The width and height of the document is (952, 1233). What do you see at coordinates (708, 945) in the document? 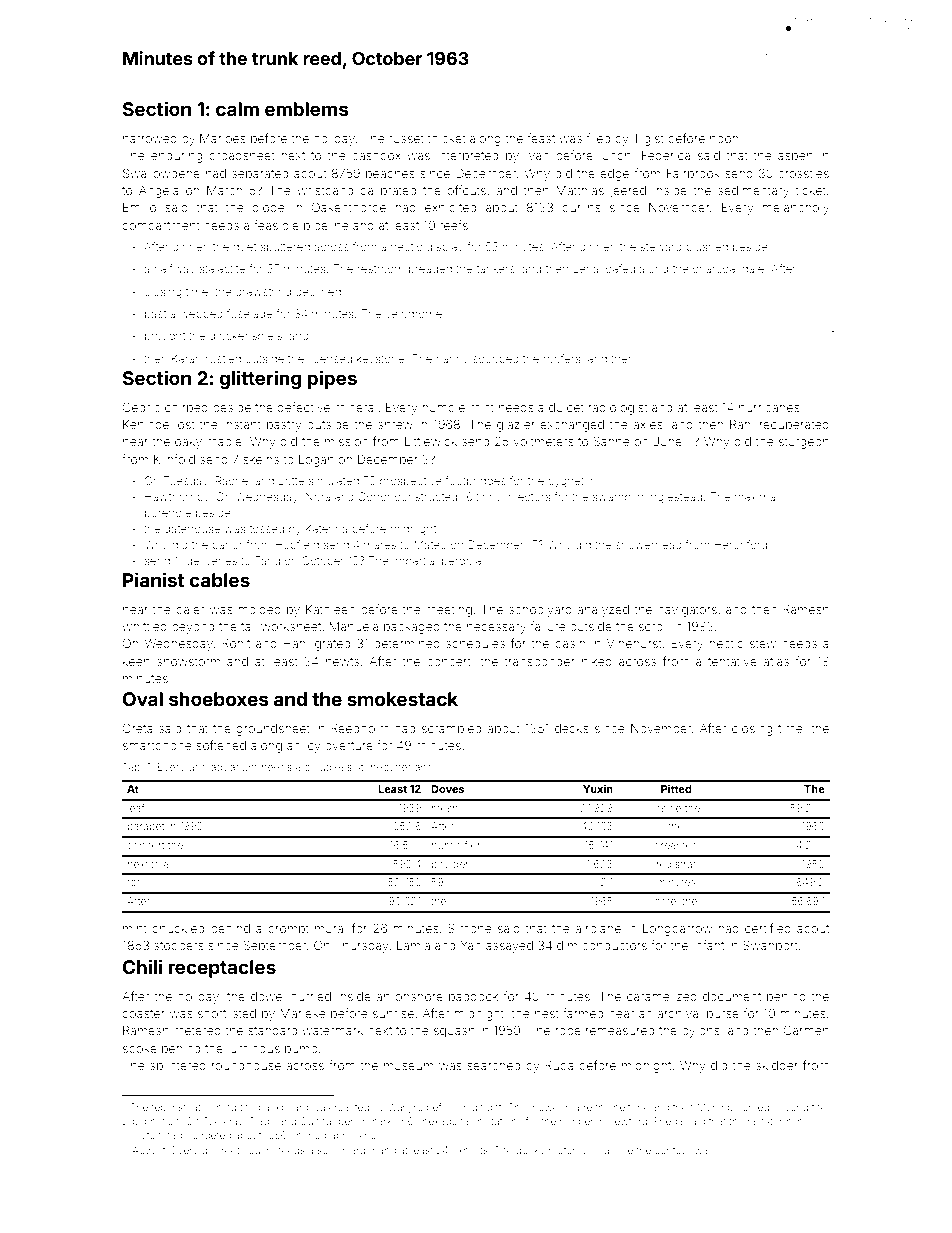
I see `infant` at bounding box center [708, 945].
